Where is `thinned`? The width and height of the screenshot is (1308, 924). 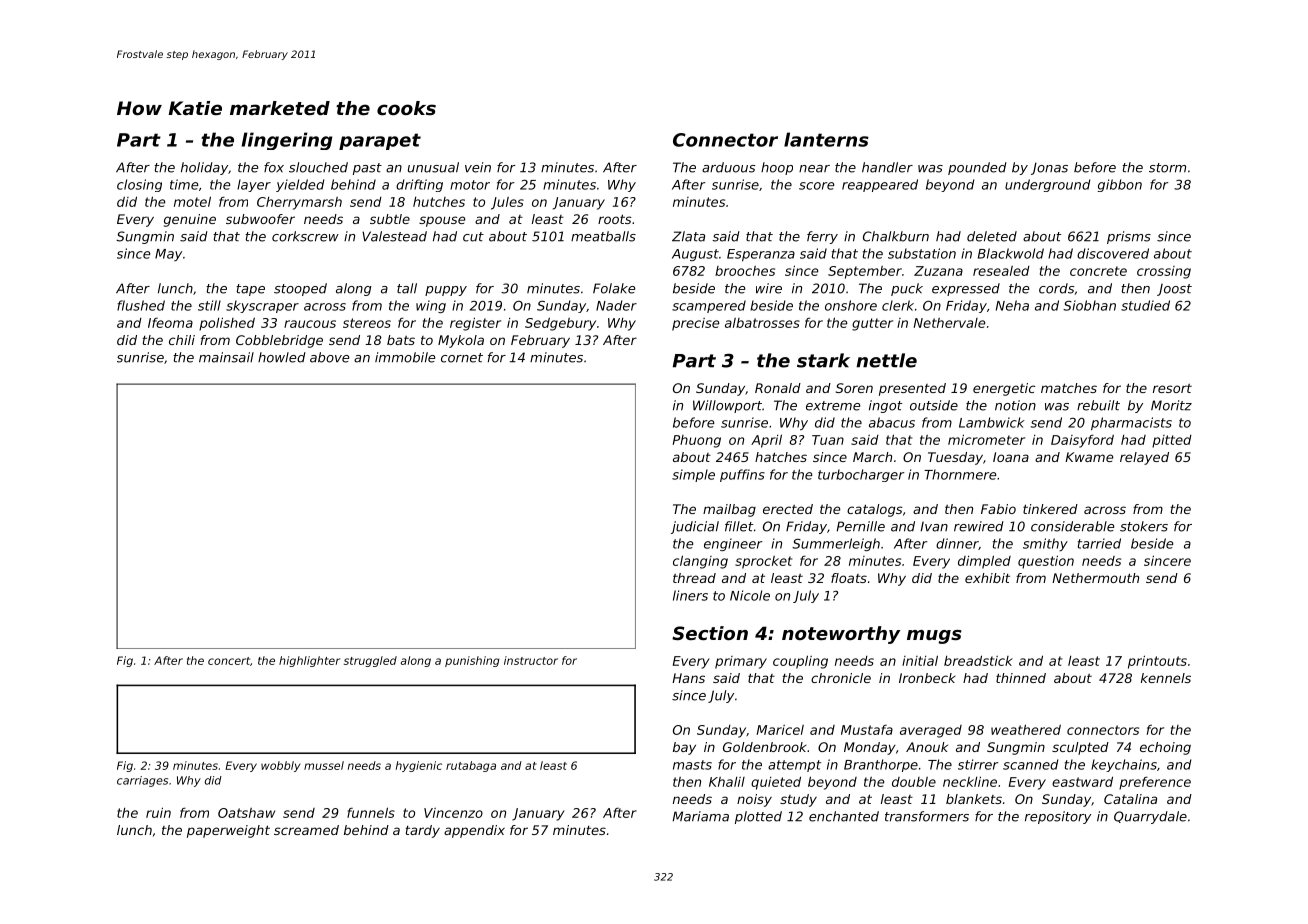 thinned is located at coordinates (1021, 678).
